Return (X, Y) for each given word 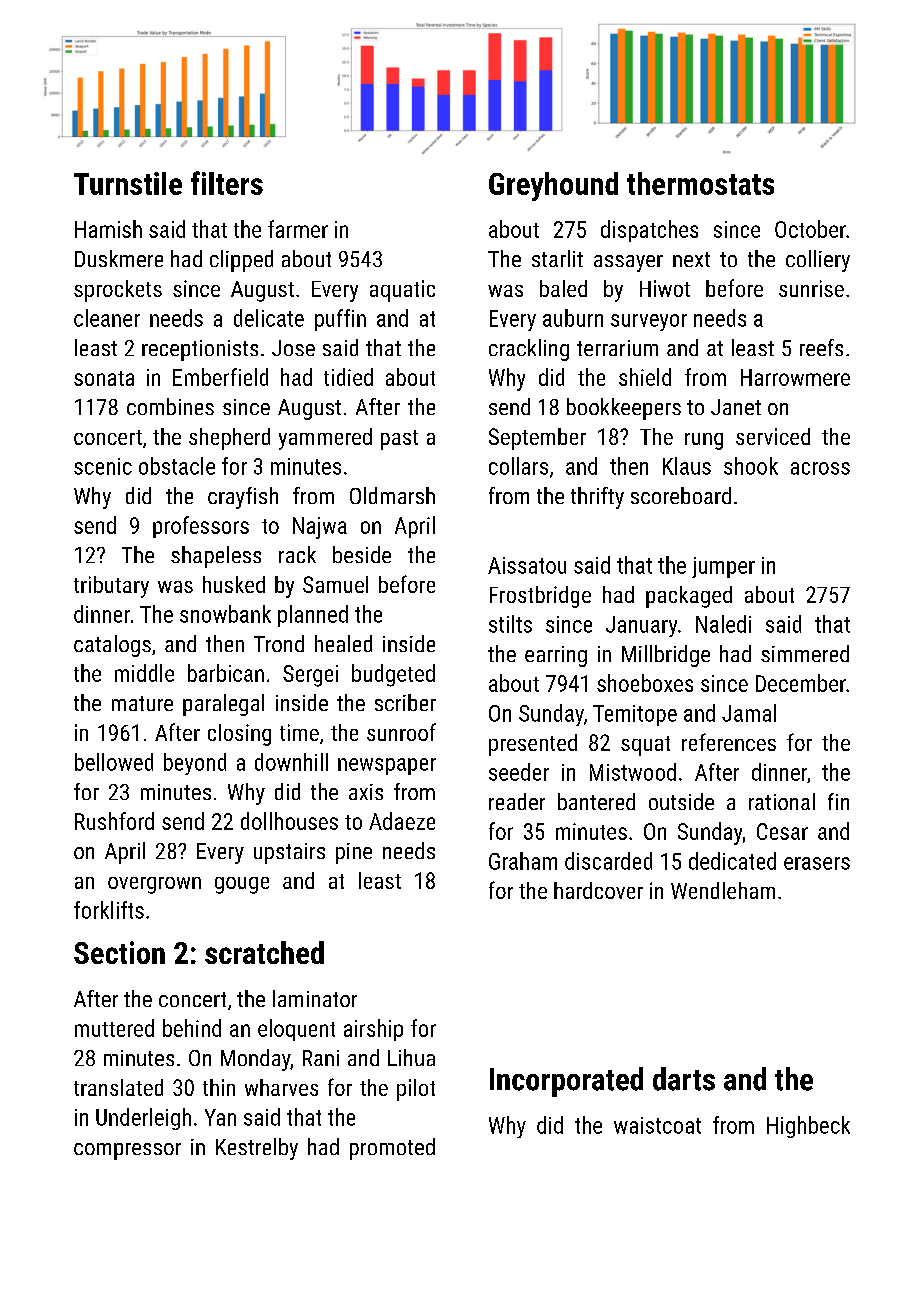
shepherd (229, 439)
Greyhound (553, 186)
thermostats (700, 183)
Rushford (114, 821)
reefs (821, 347)
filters (227, 183)
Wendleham (723, 890)
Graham (523, 861)
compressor (127, 1151)
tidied (348, 377)
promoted (392, 1149)
